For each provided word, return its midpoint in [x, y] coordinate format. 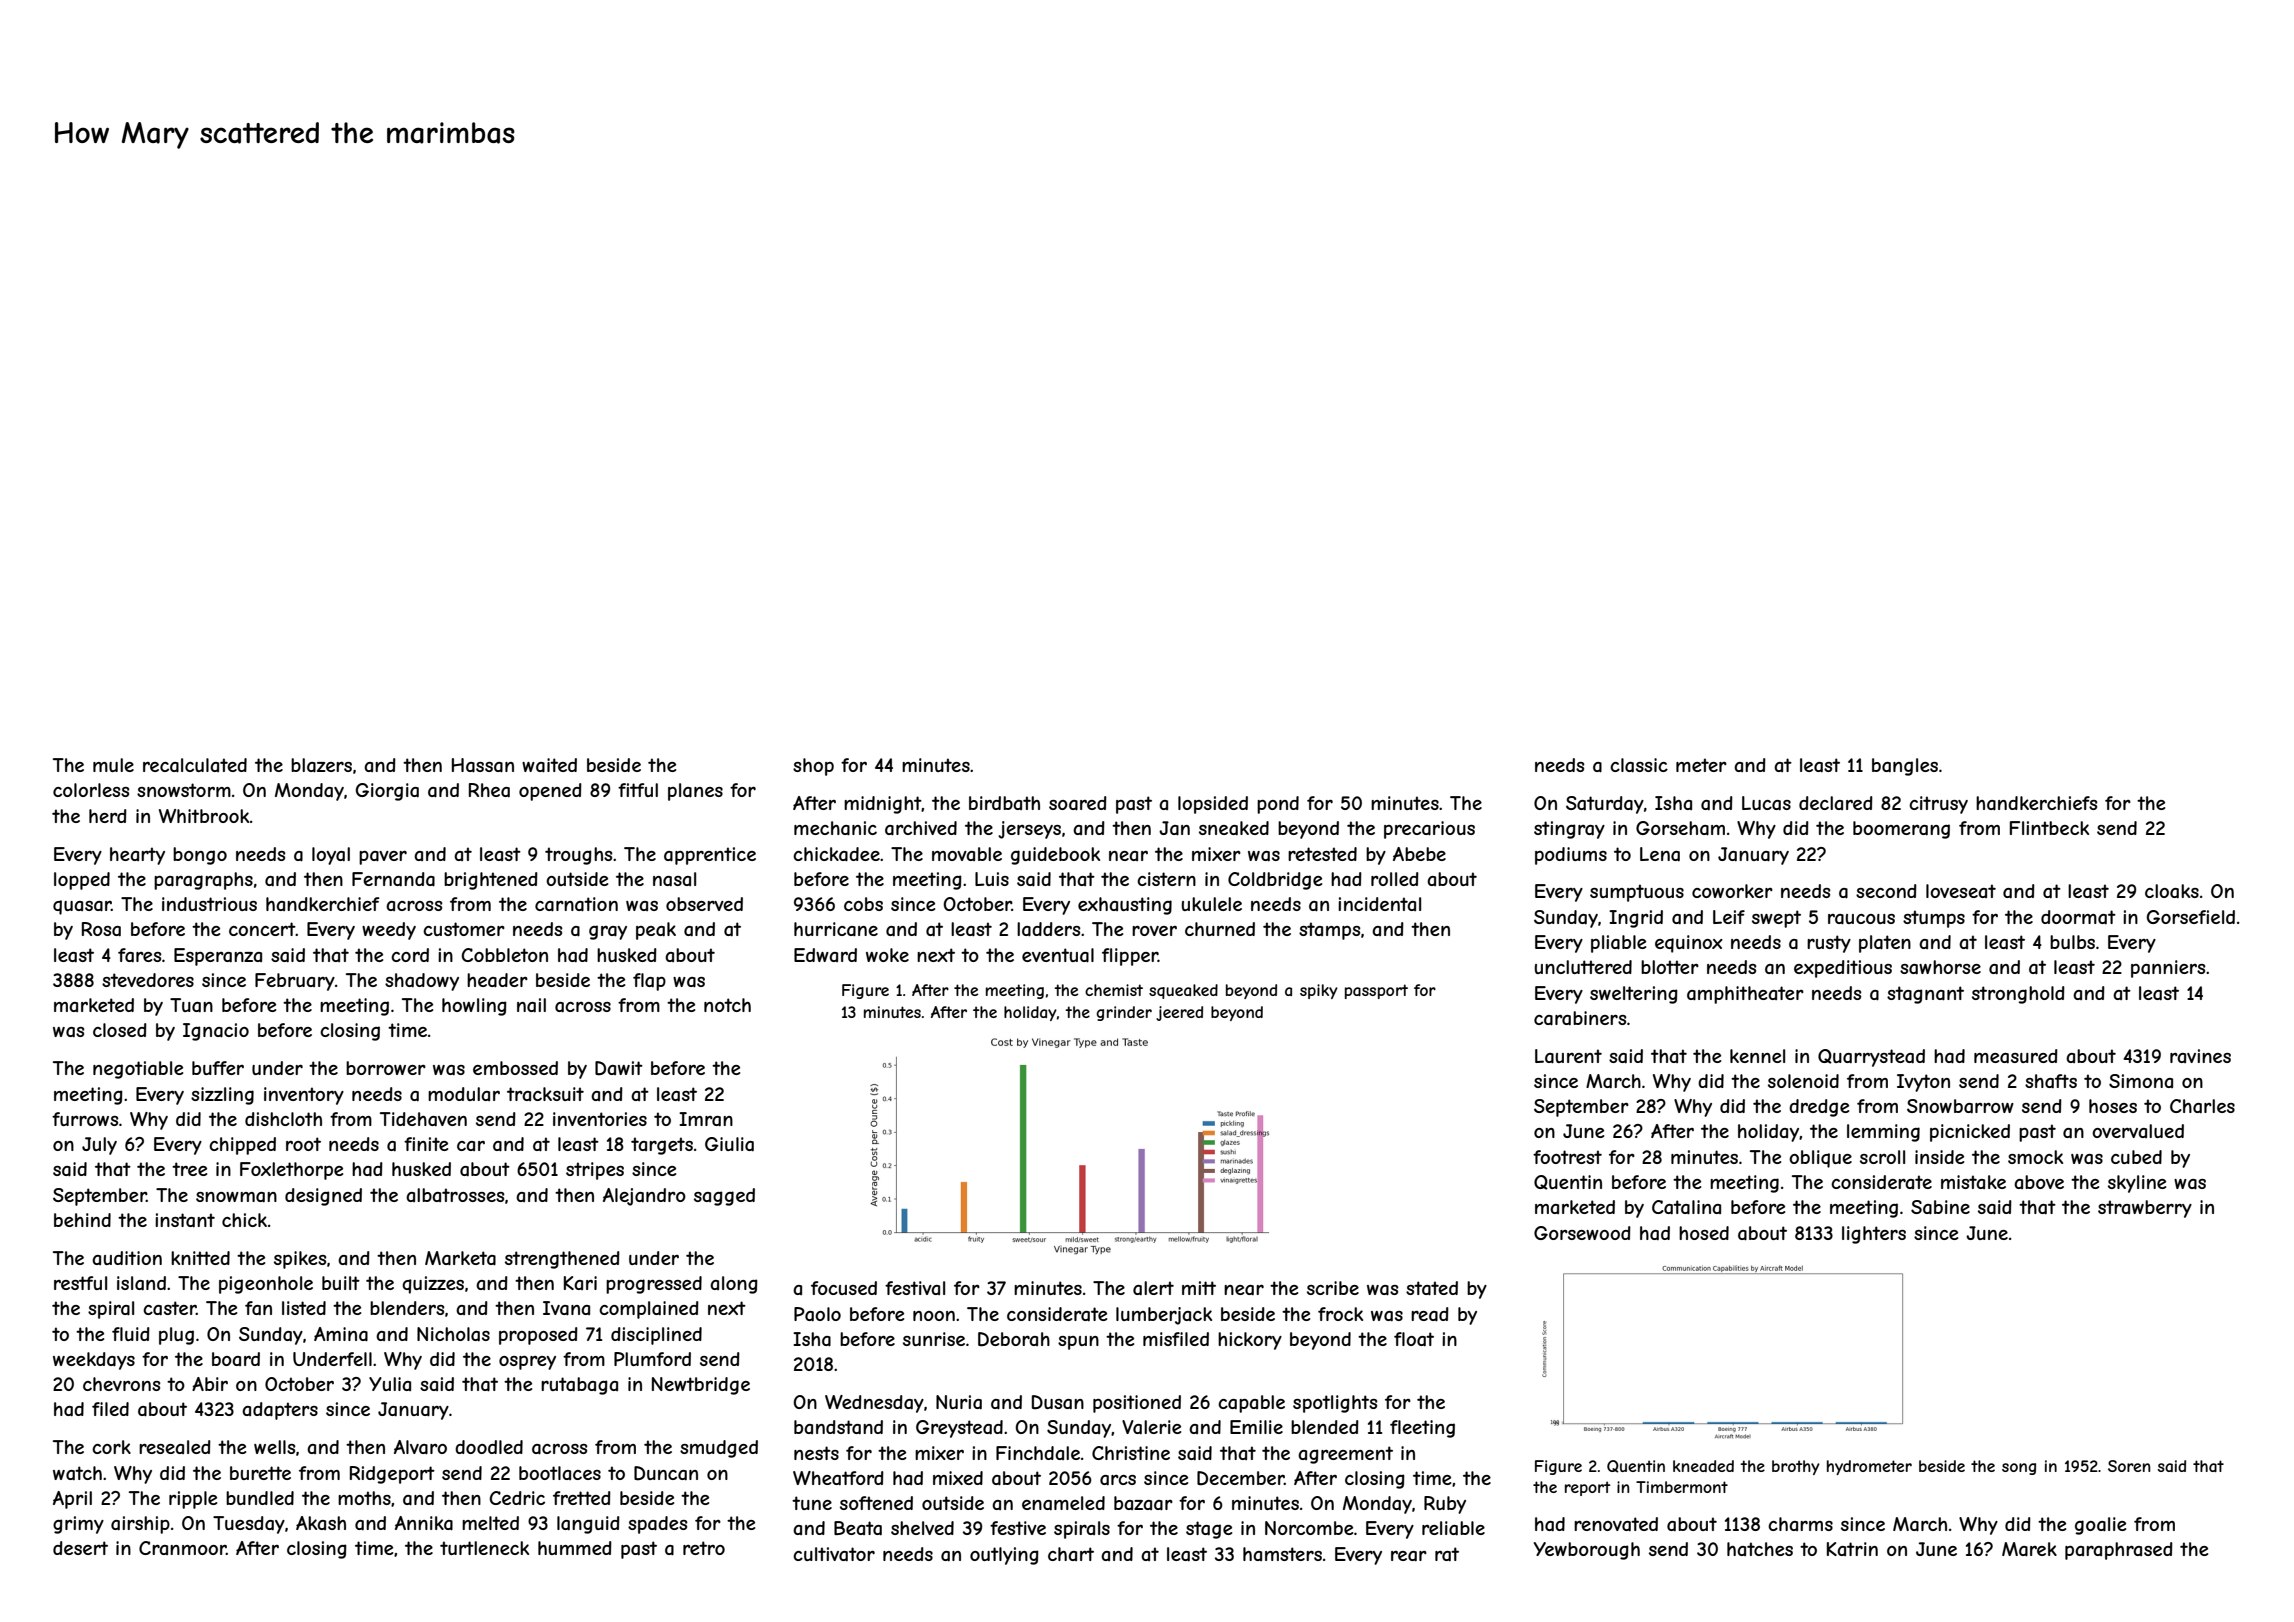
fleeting [1422, 1429]
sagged [724, 1197]
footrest [1567, 1157]
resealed [175, 1447]
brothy [1796, 1467]
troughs [579, 856]
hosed [1704, 1233]
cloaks [2172, 891]
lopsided [1213, 805]
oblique [1820, 1159]
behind [82, 1220]
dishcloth [283, 1119]
